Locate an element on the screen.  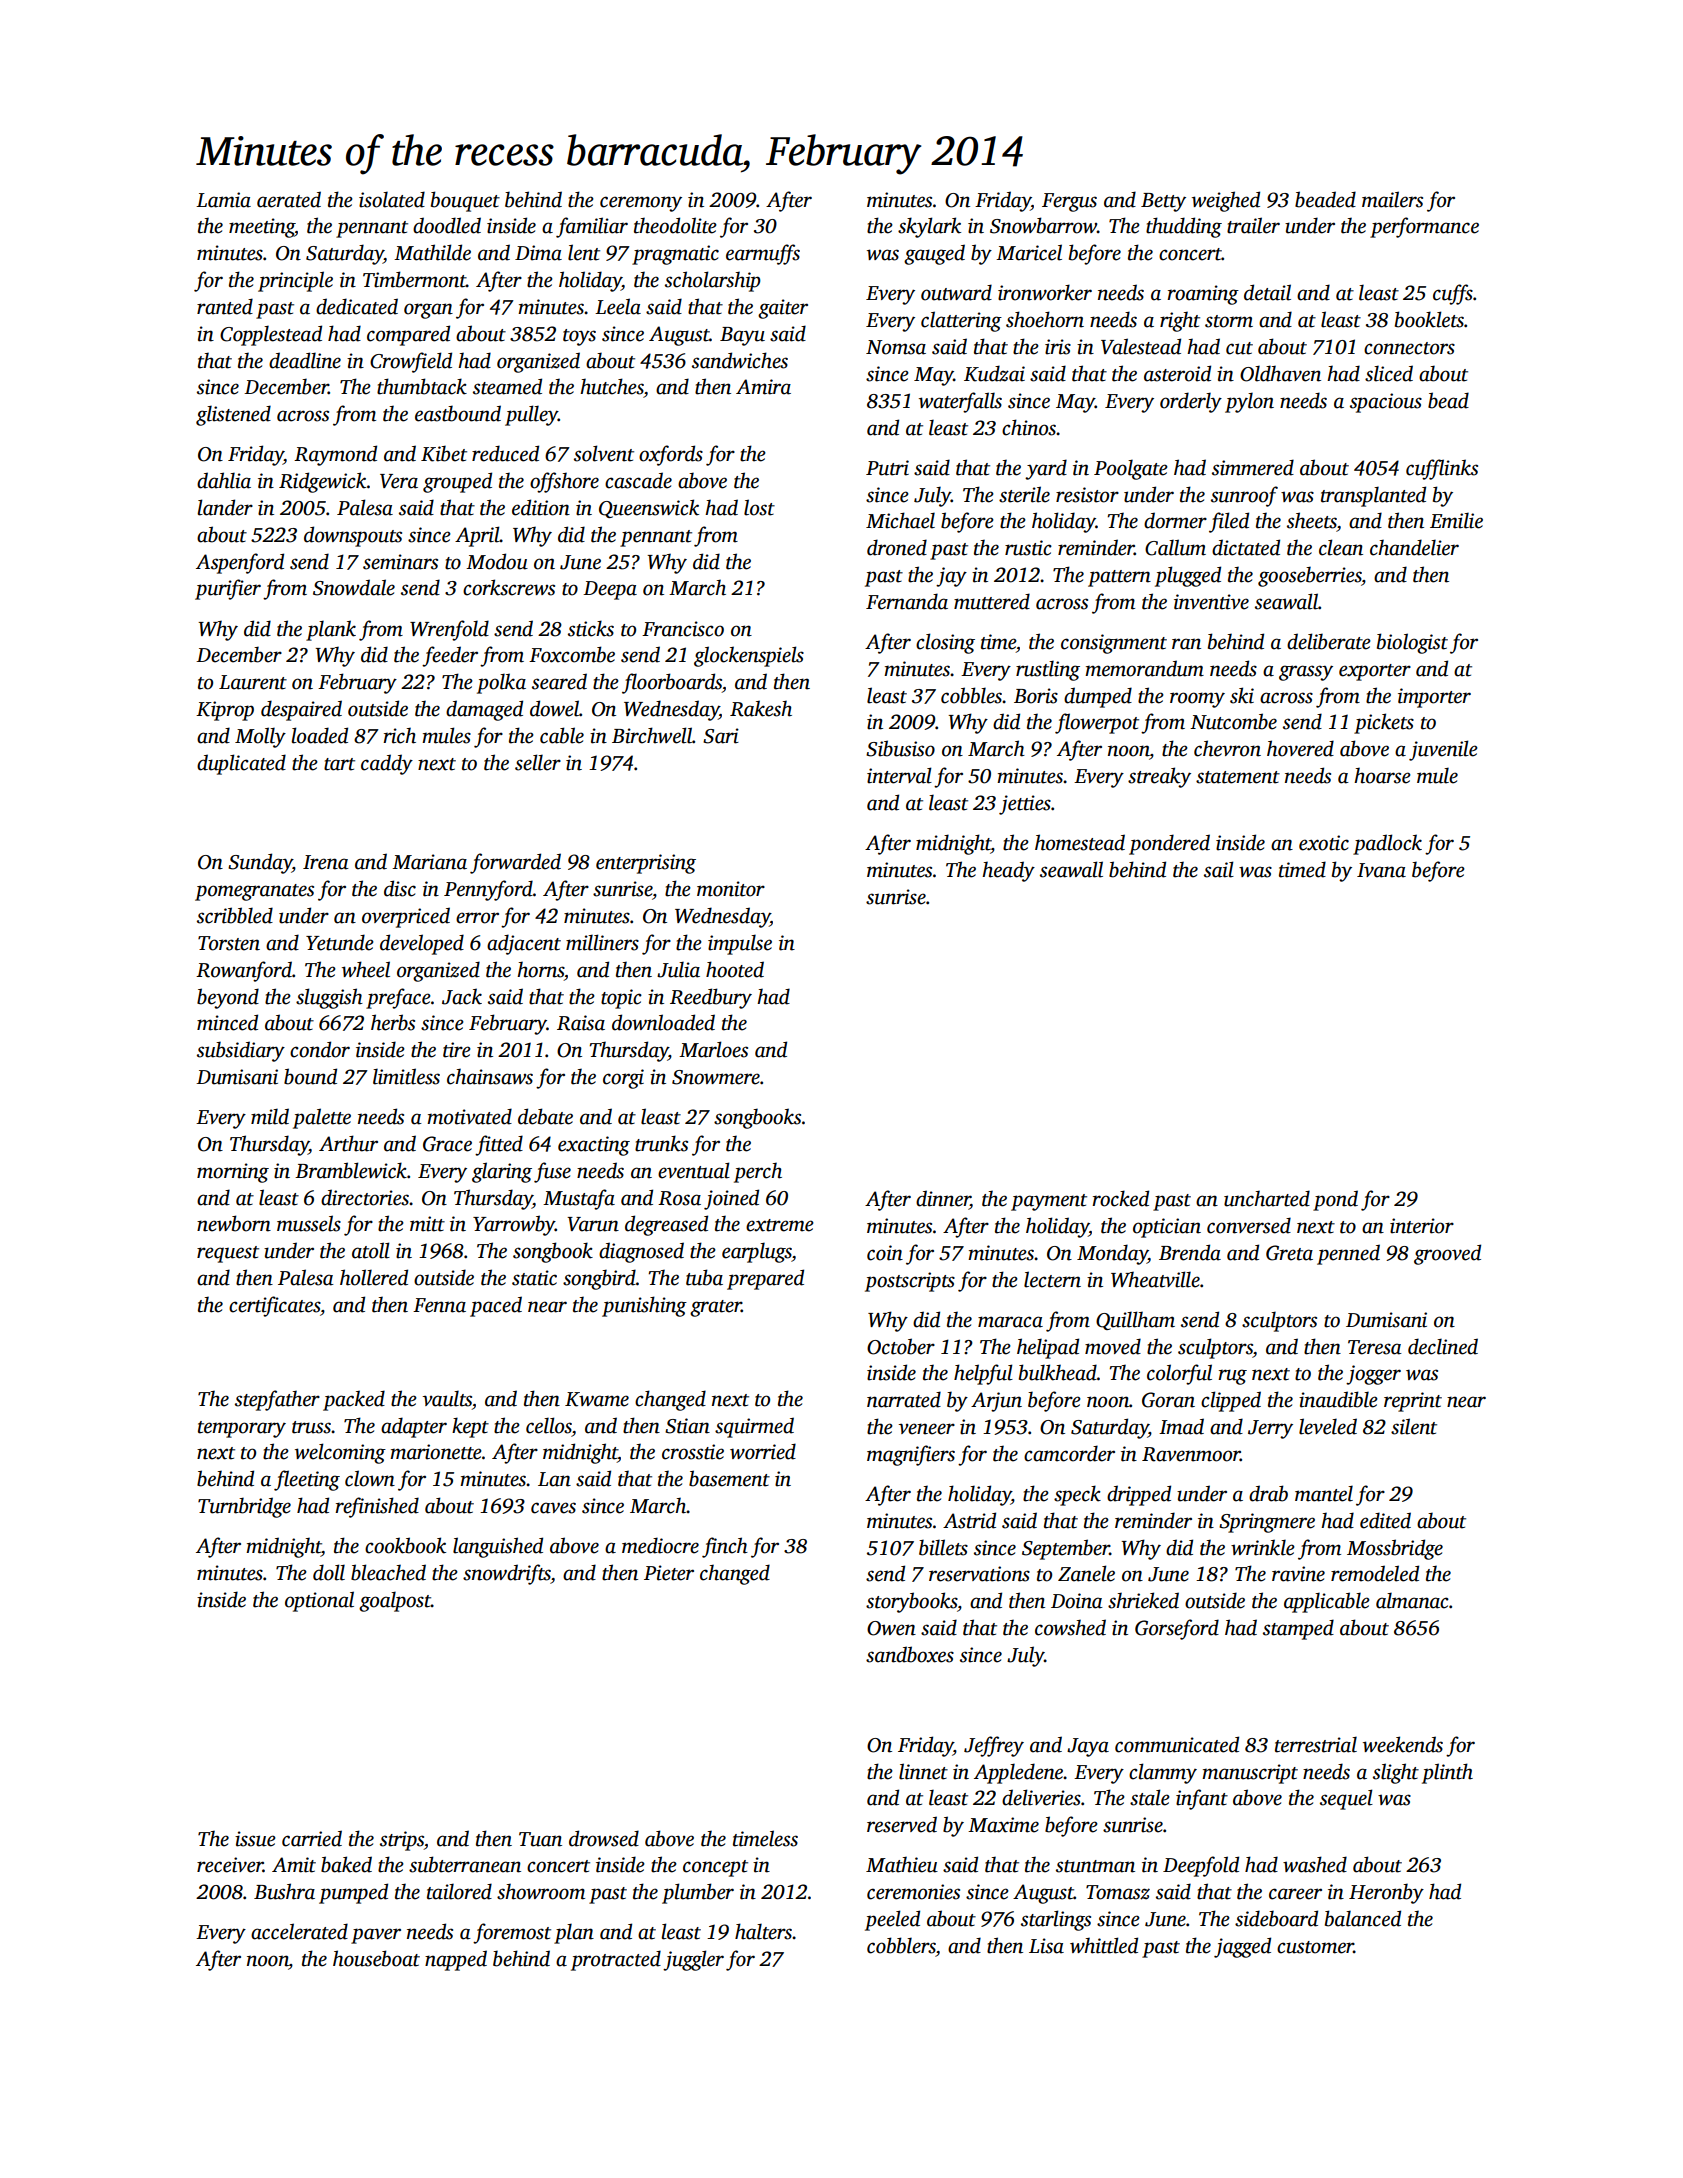
muttered is located at coordinates (992, 601).
